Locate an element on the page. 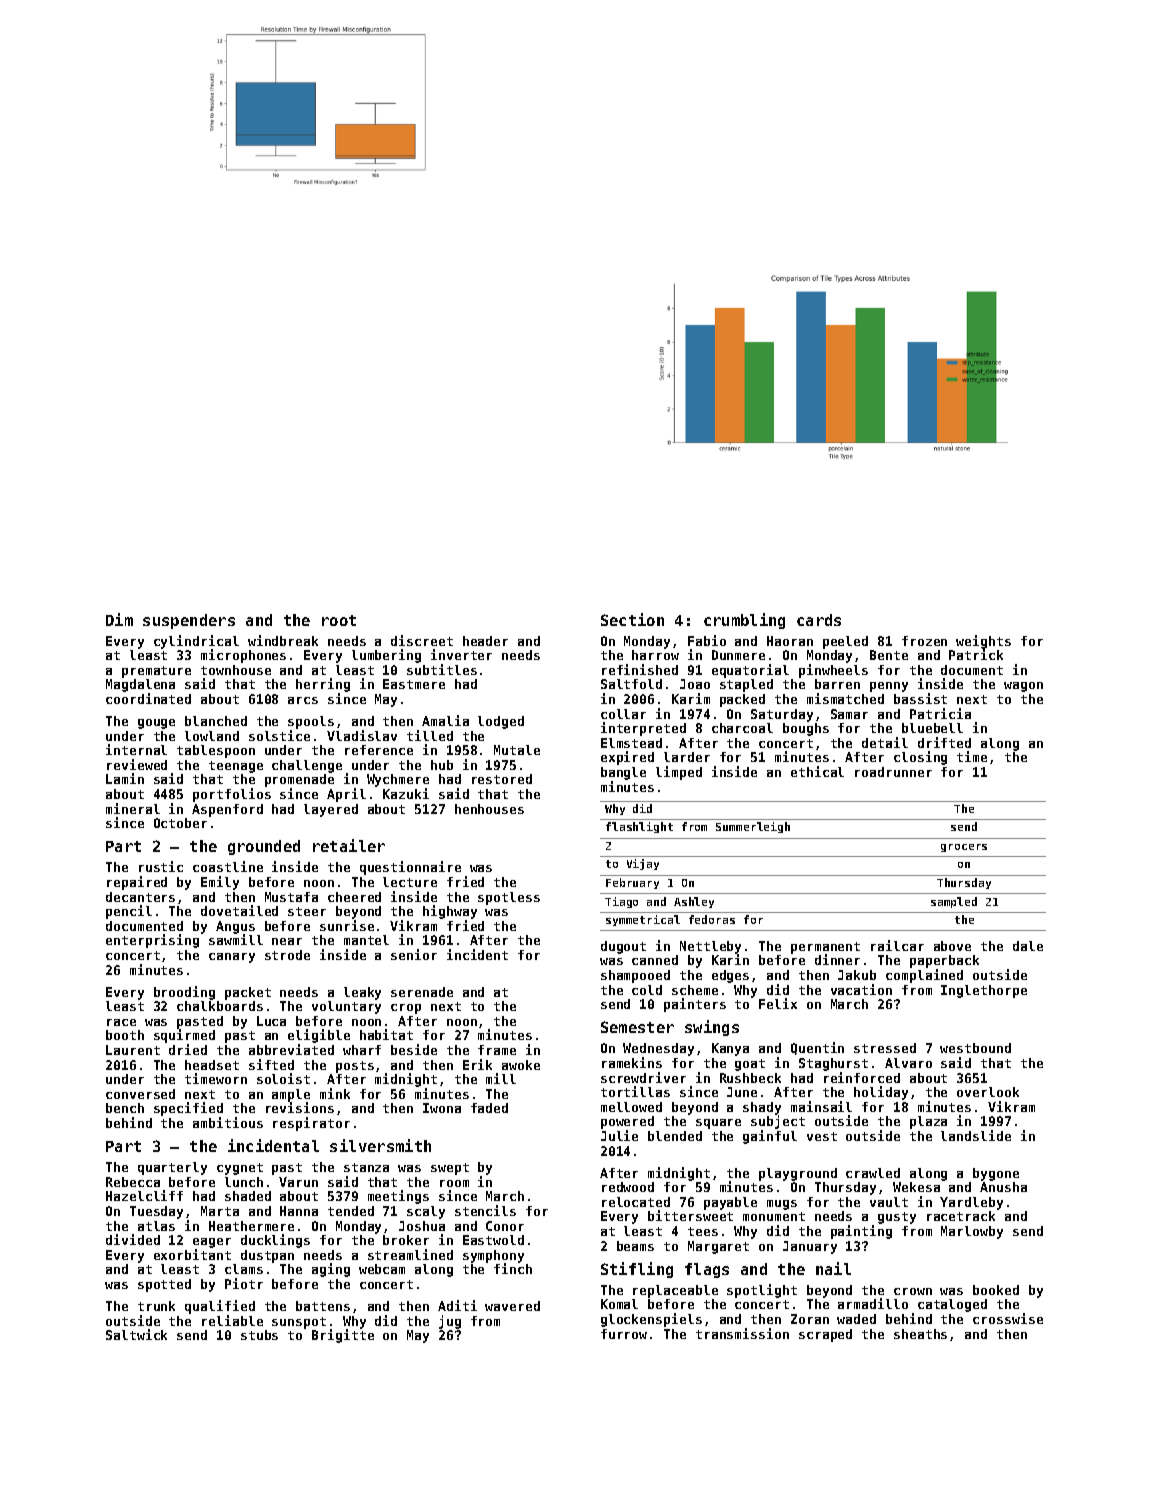  booth is located at coordinates (125, 1035).
